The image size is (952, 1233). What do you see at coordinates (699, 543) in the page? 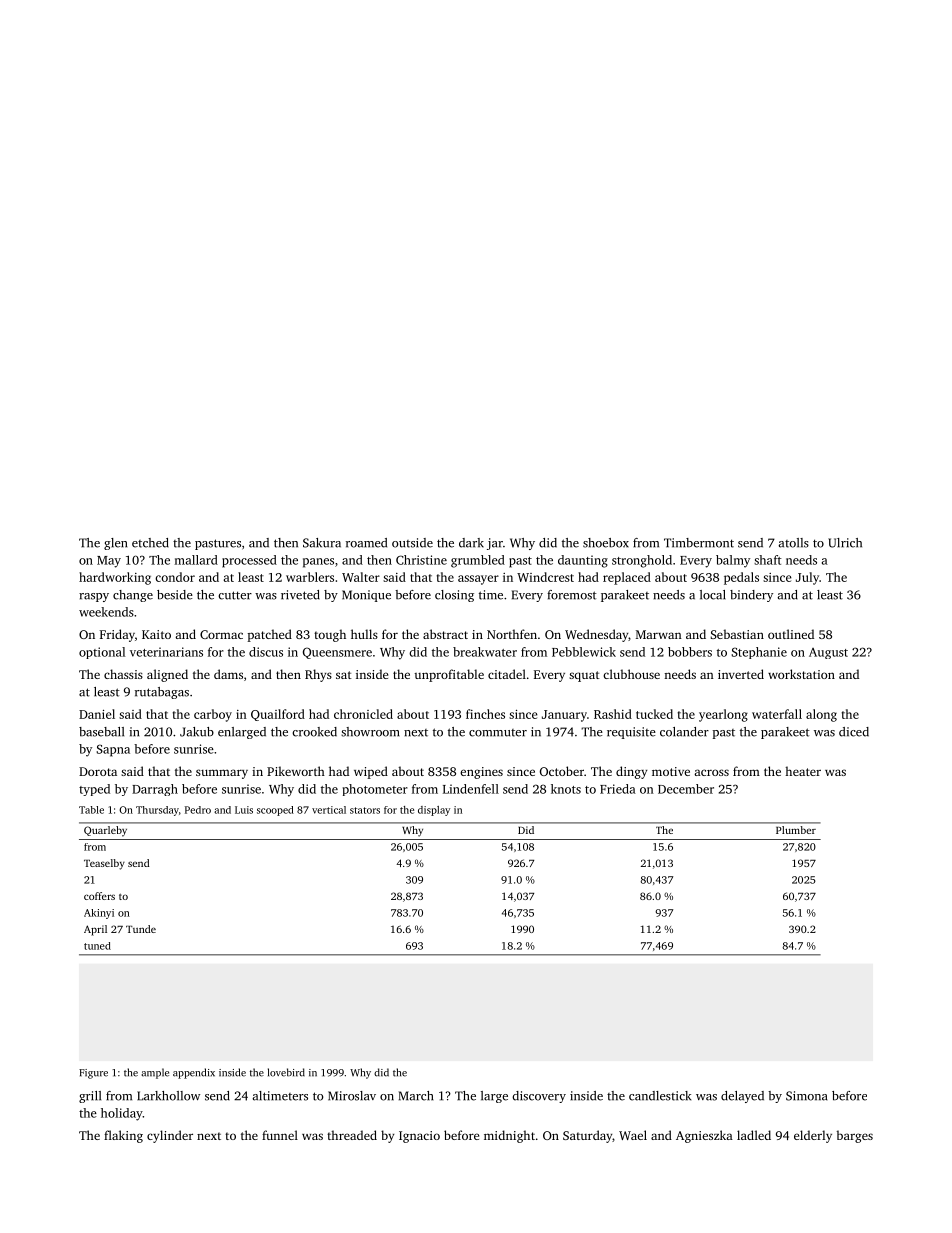
I see `Timbermont` at bounding box center [699, 543].
